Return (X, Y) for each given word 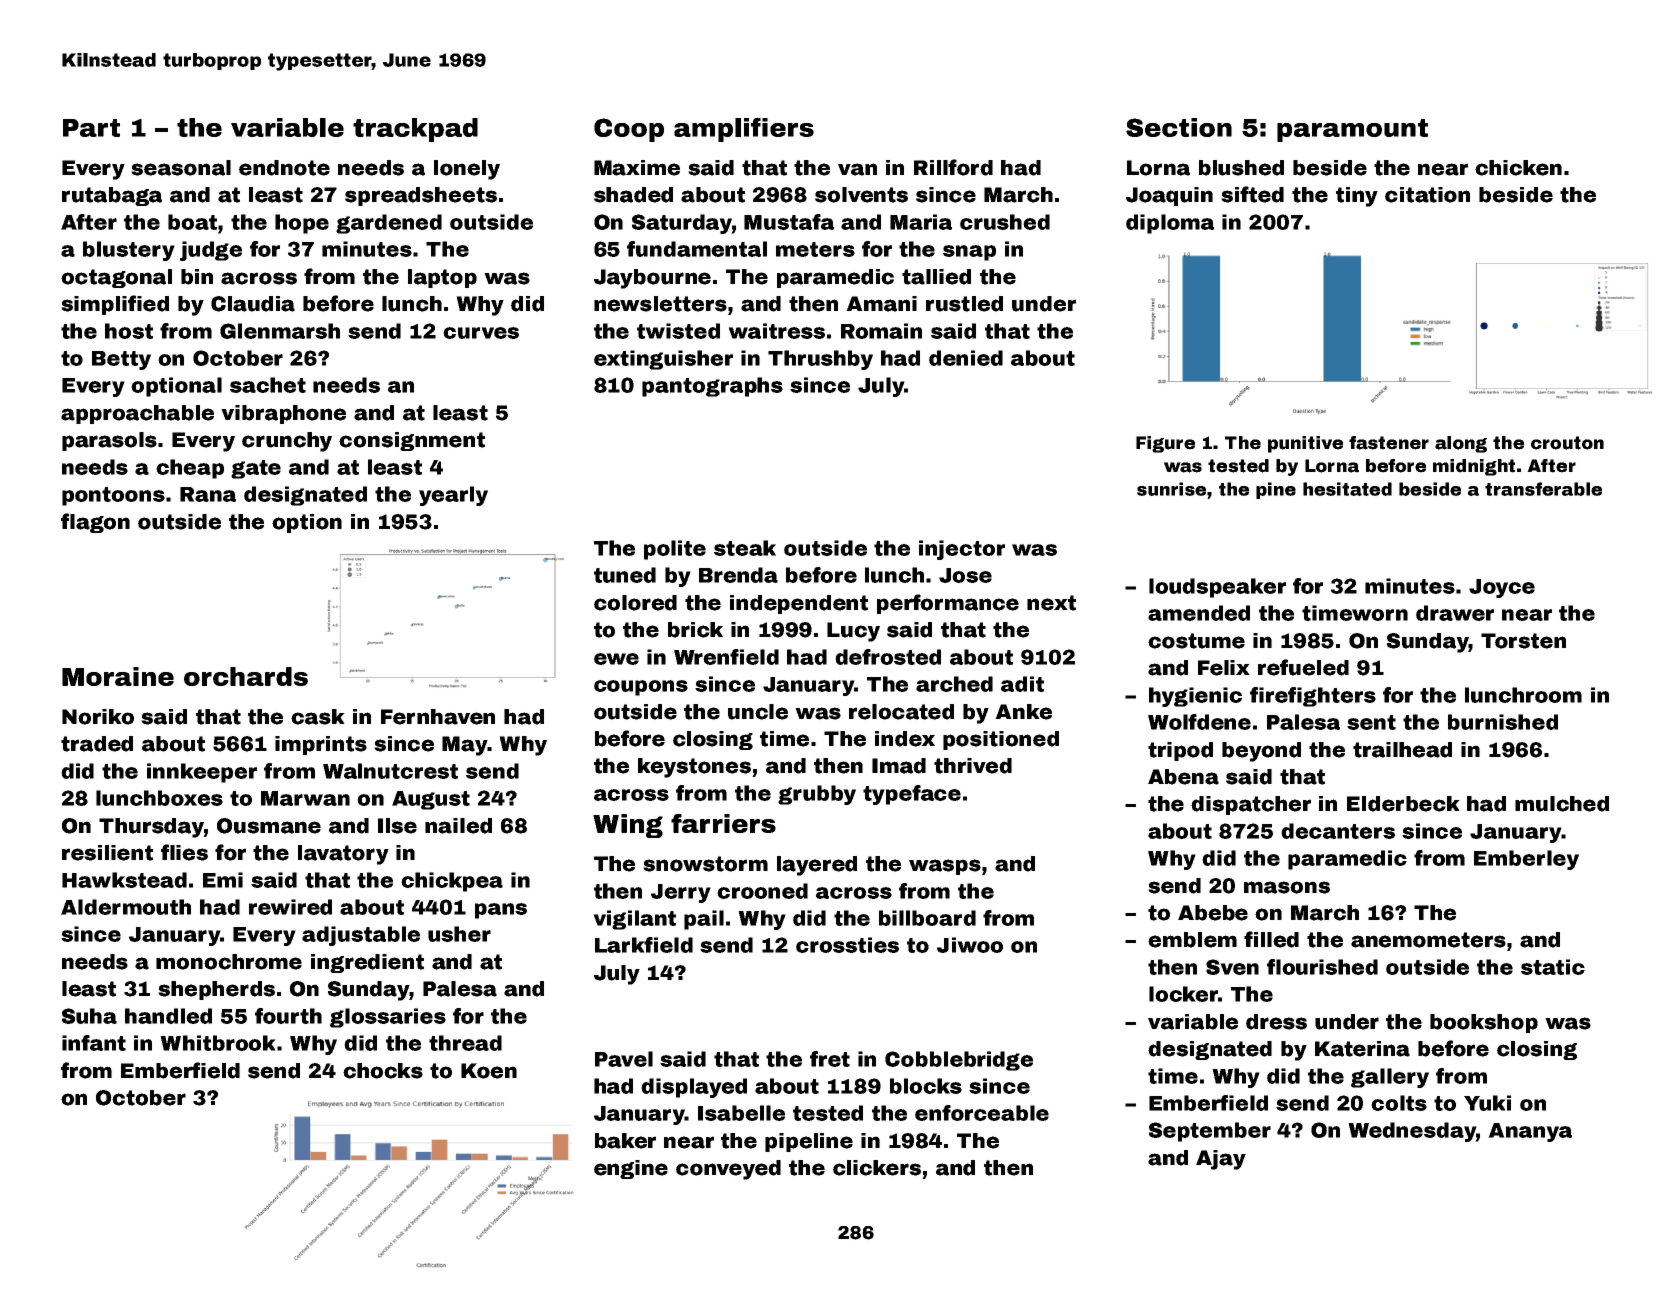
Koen (489, 1071)
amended (1199, 613)
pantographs (712, 387)
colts (1399, 1103)
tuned (625, 575)
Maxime (637, 168)
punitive (1305, 444)
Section (1179, 127)
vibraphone (283, 414)
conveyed (728, 1170)
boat (192, 222)
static (1553, 967)
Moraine (118, 676)
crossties (847, 945)
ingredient (367, 963)
